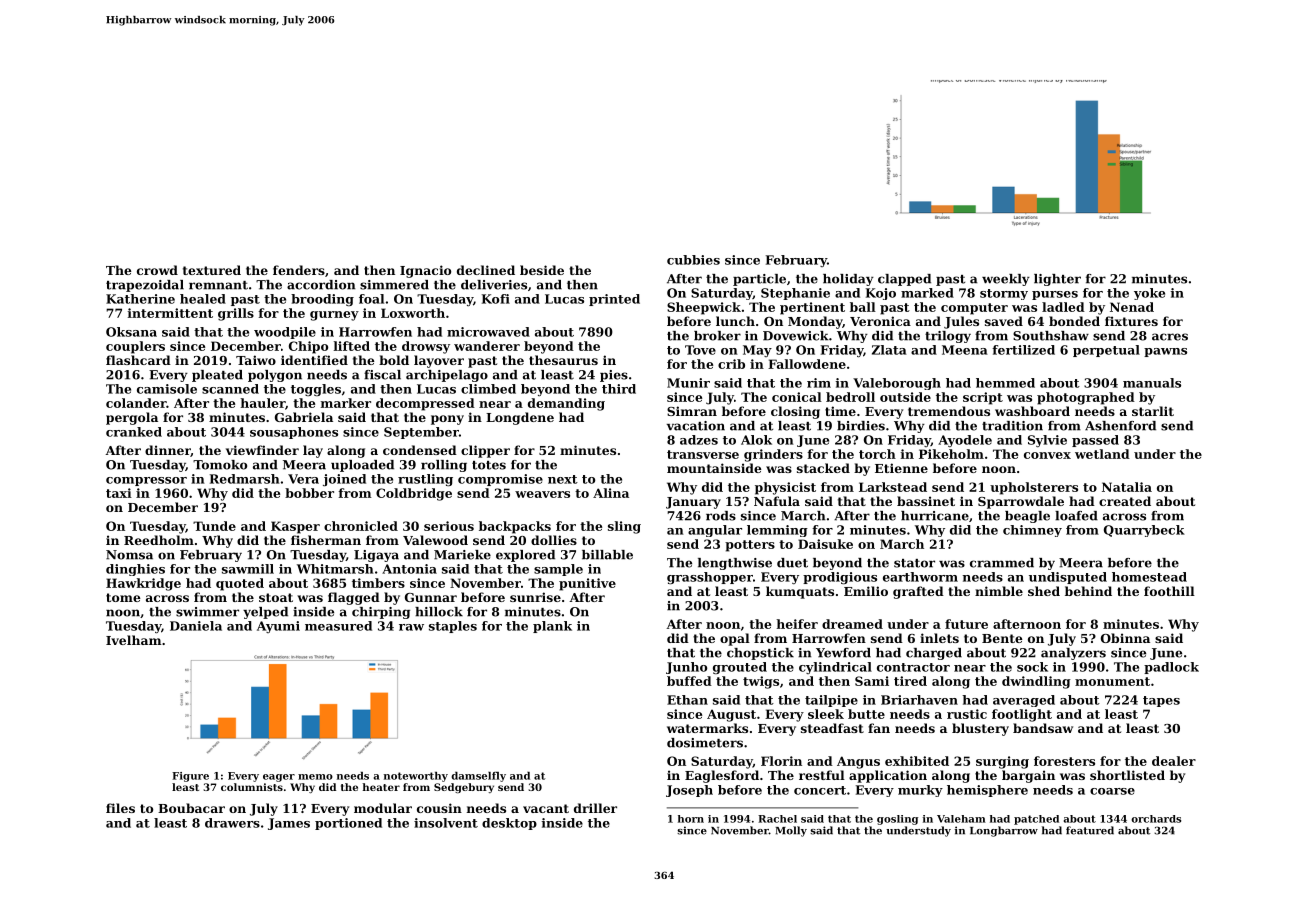  What do you see at coordinates (904, 280) in the screenshot?
I see `clapped` at bounding box center [904, 280].
